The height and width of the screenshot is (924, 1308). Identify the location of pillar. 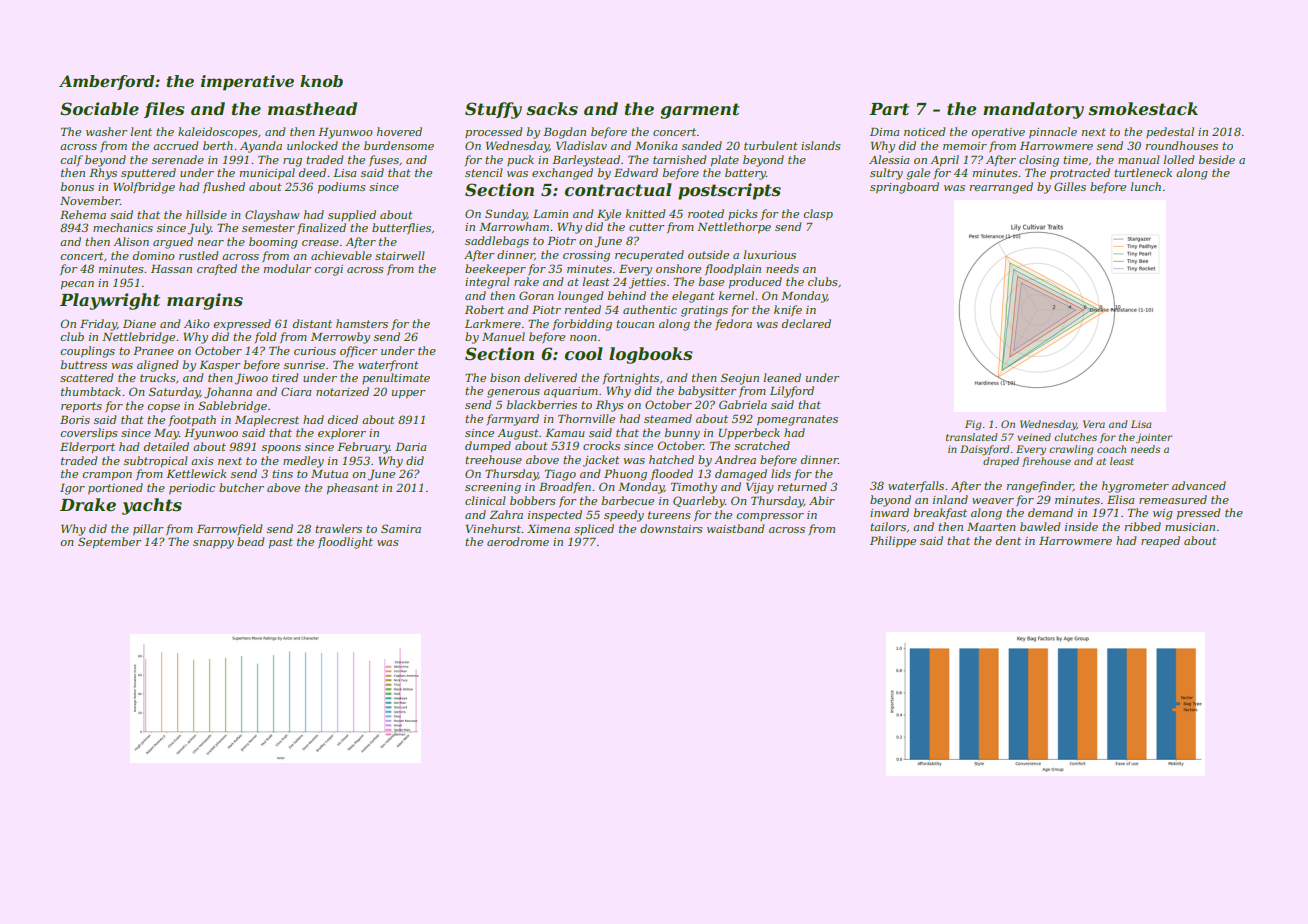
(148, 530).
